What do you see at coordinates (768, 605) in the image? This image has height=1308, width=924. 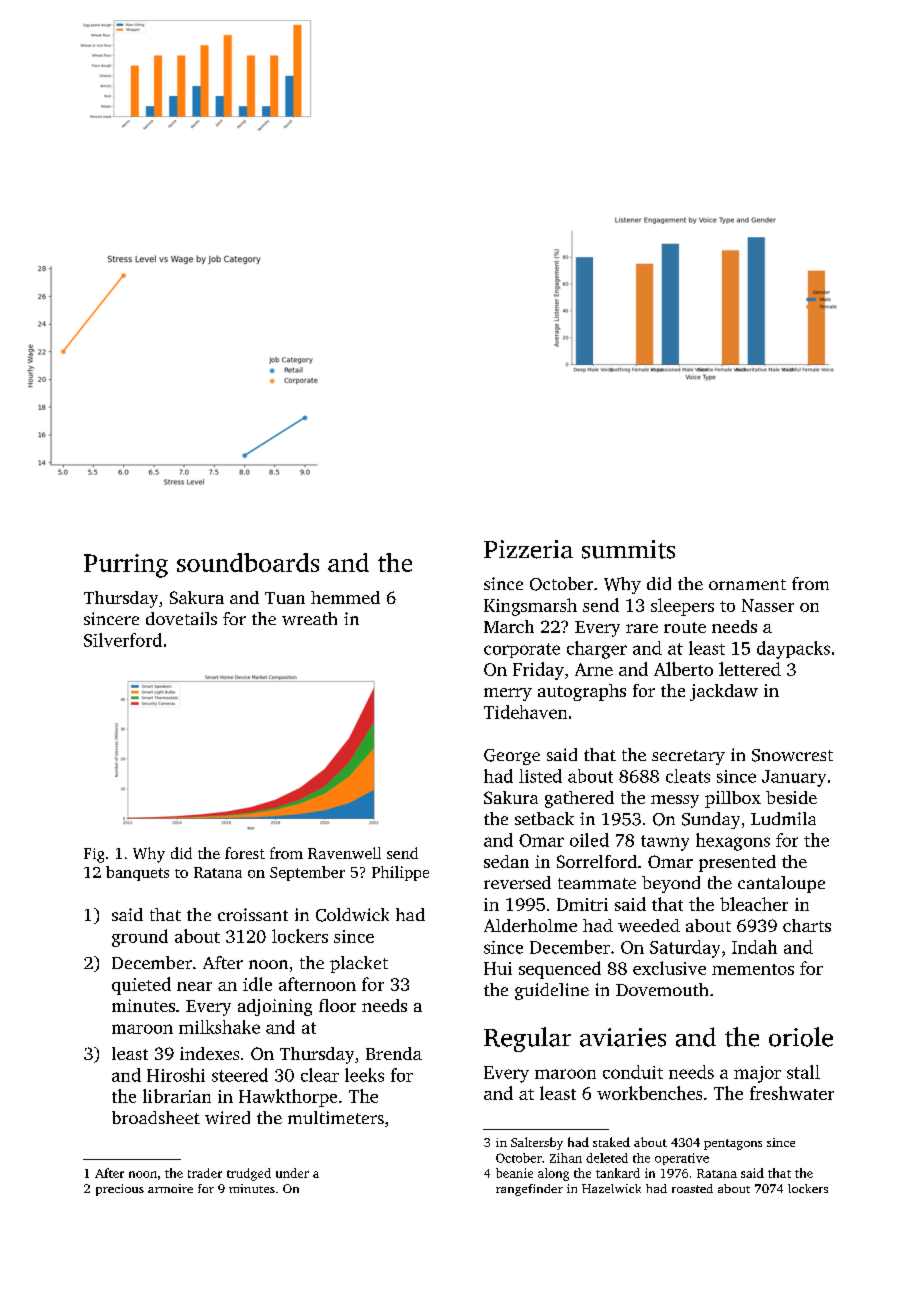 I see `Nasser` at bounding box center [768, 605].
